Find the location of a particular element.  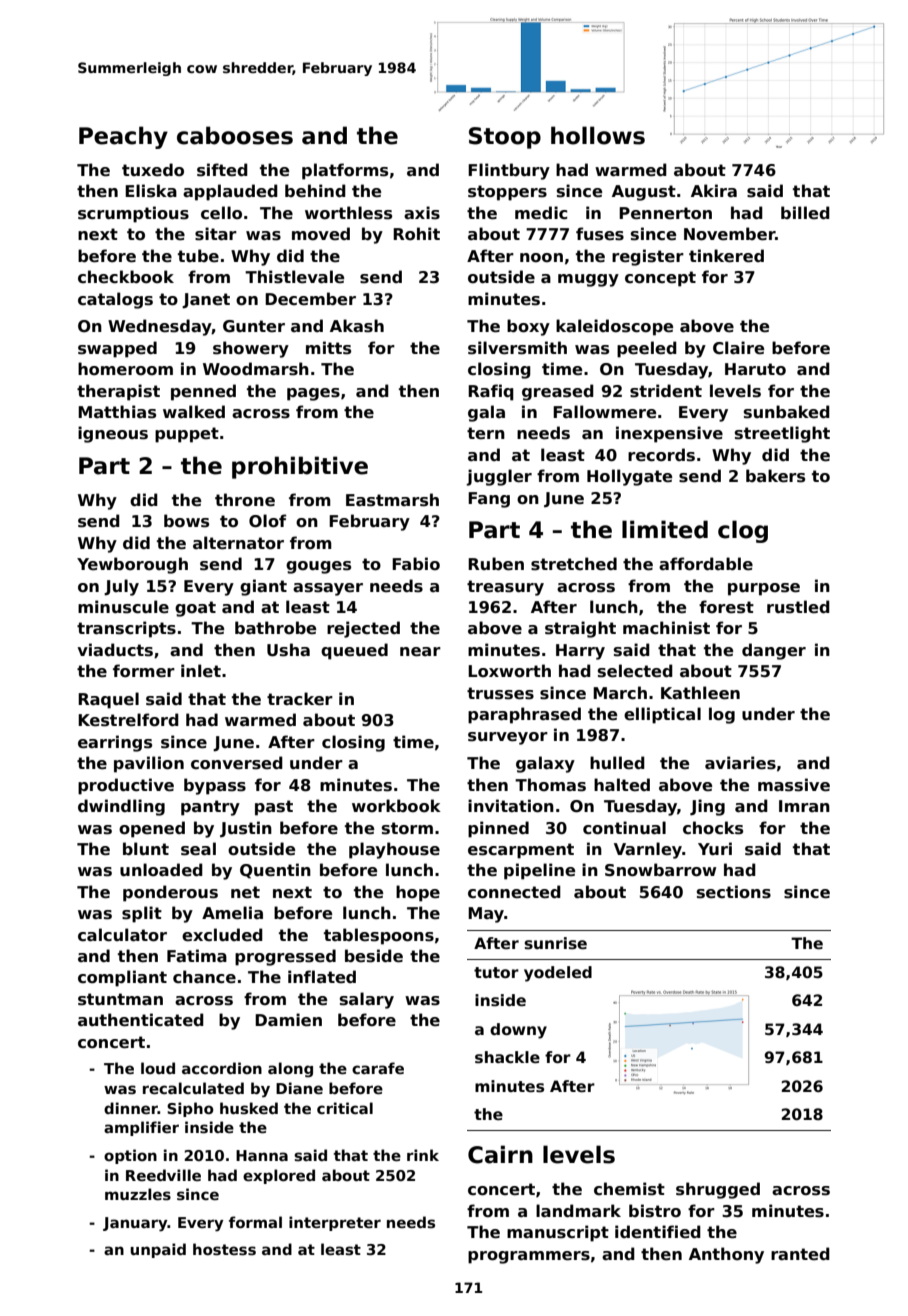

programmers is located at coordinates (529, 1257).
